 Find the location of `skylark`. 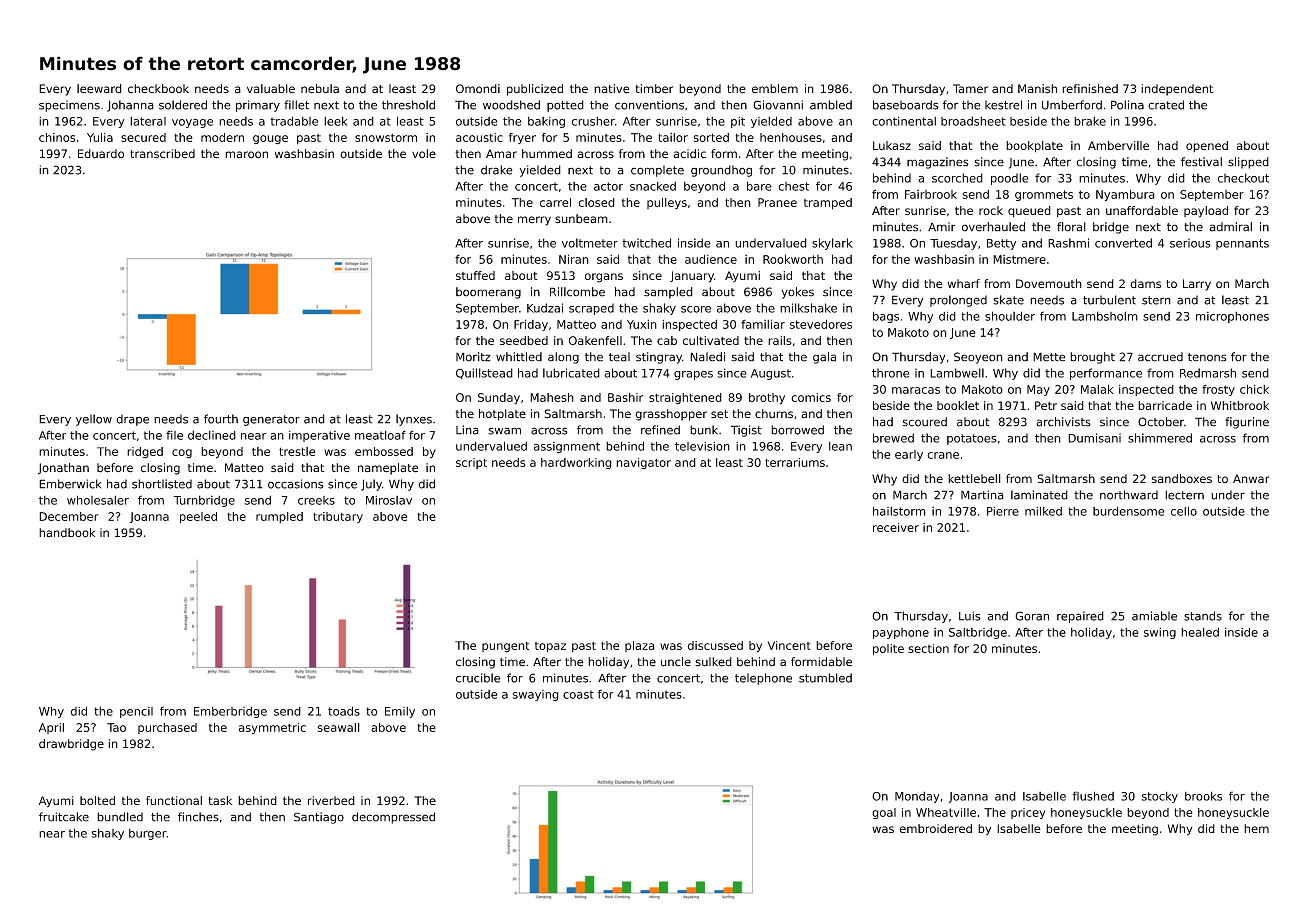

skylark is located at coordinates (832, 244).
